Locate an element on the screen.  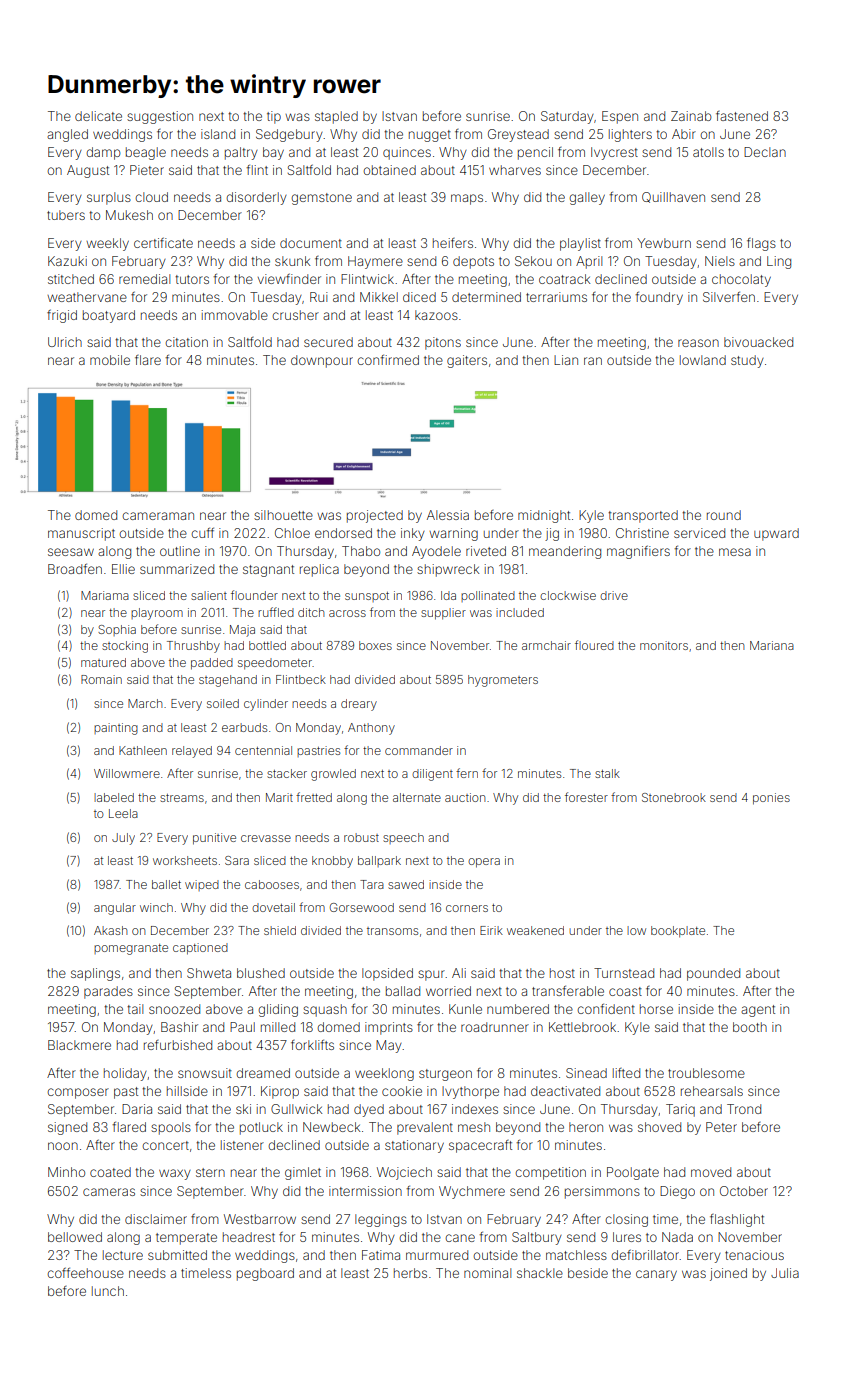
tip is located at coordinates (274, 117).
